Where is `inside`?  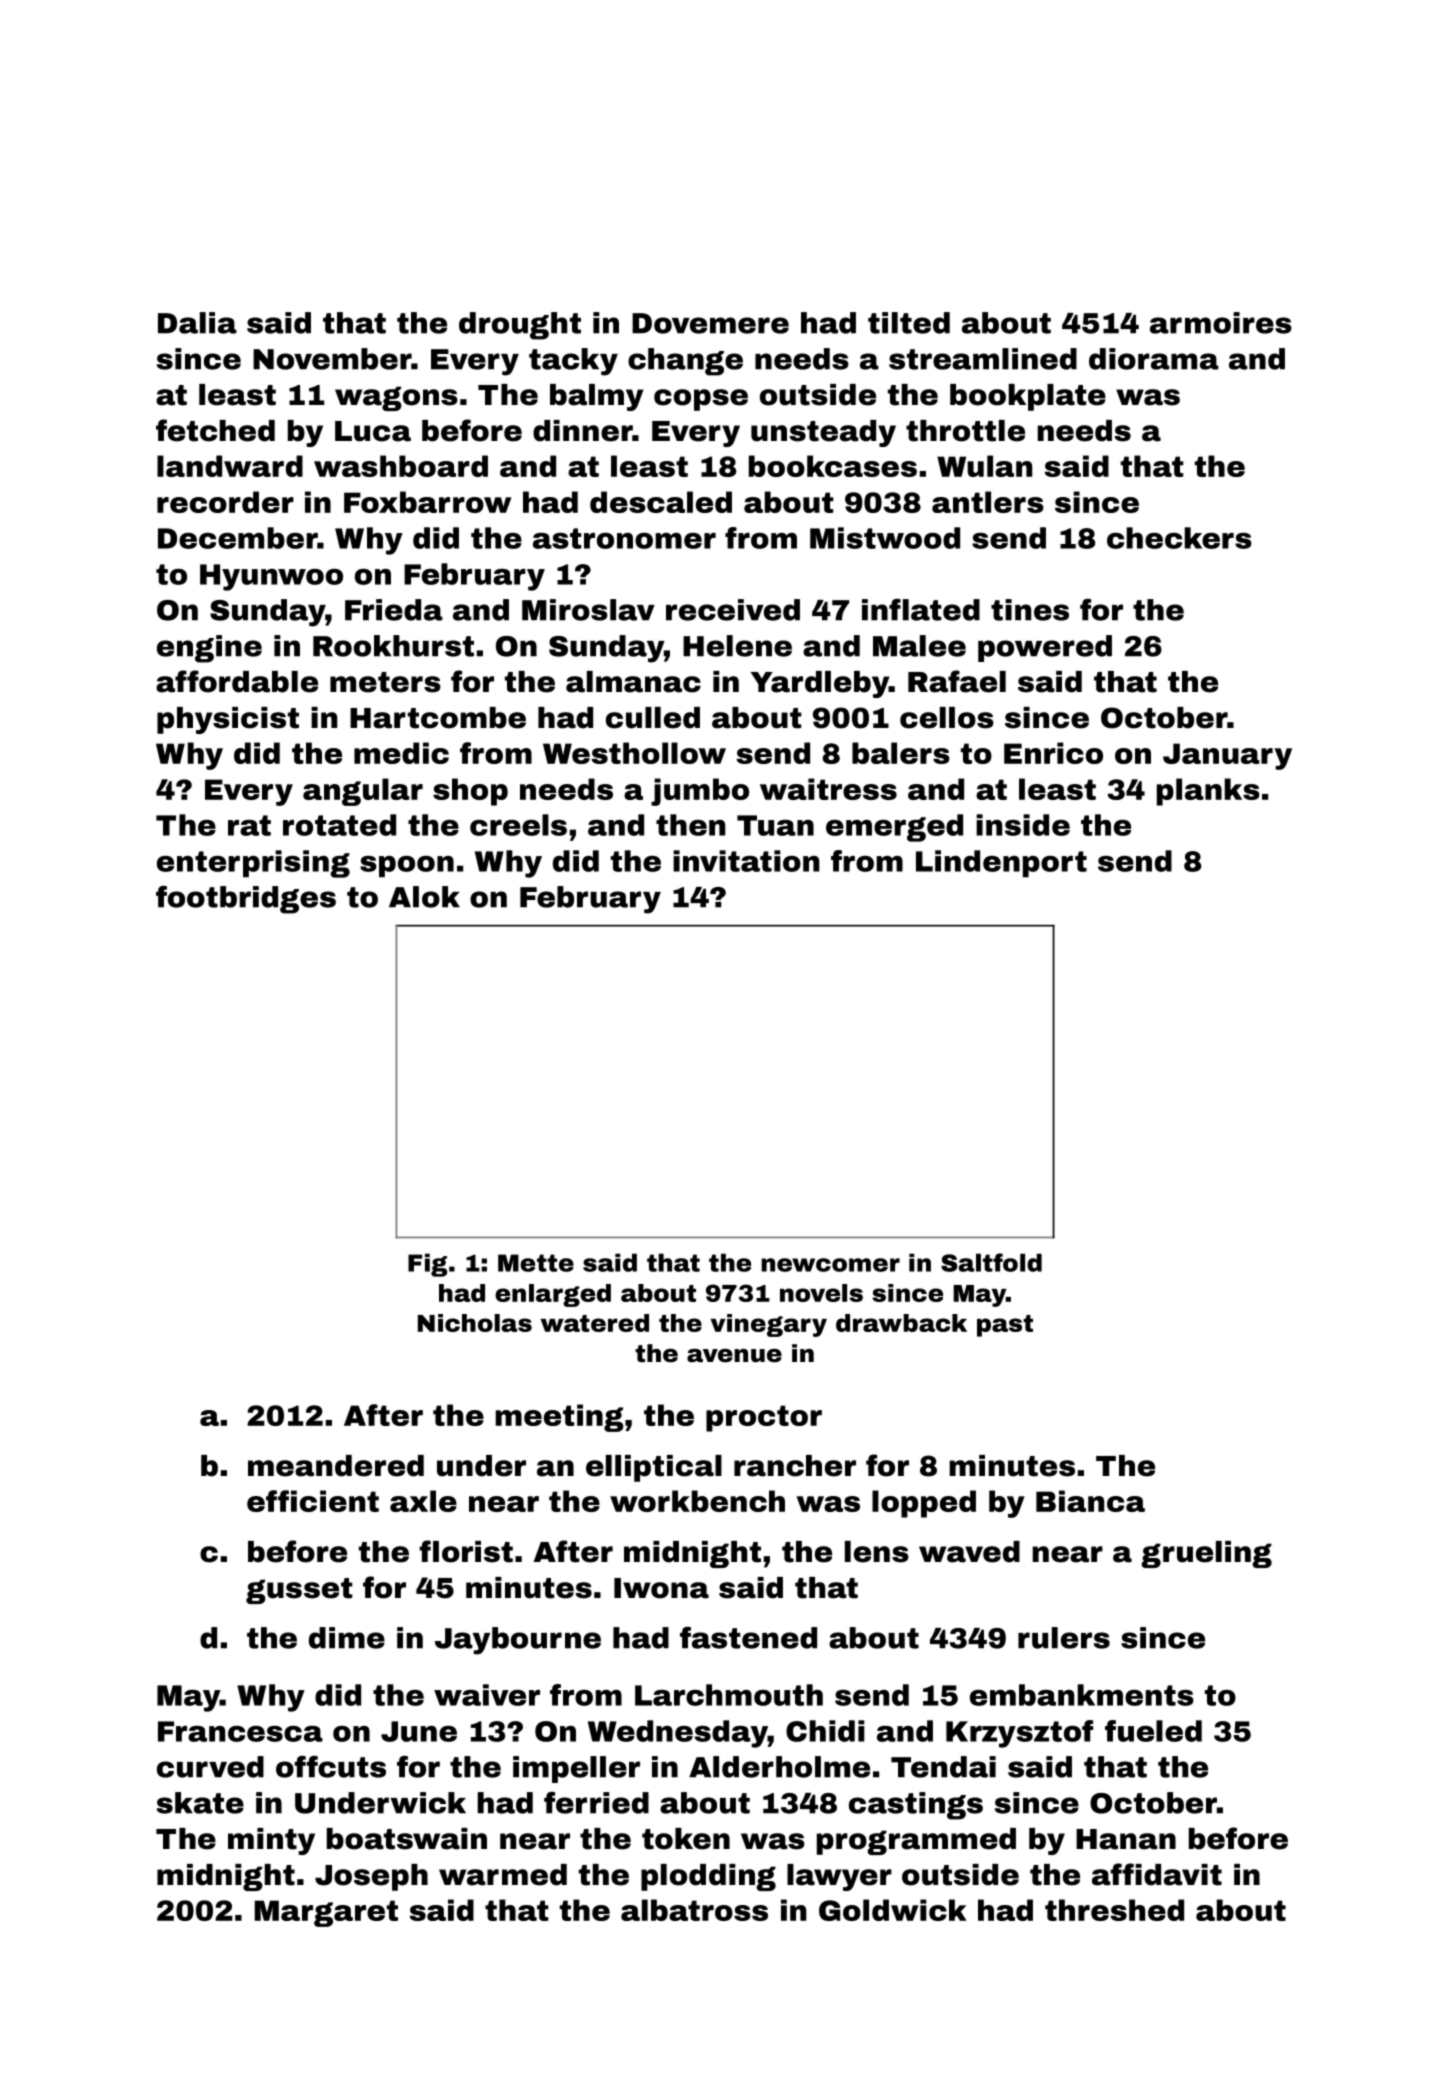 inside is located at coordinates (1023, 825).
